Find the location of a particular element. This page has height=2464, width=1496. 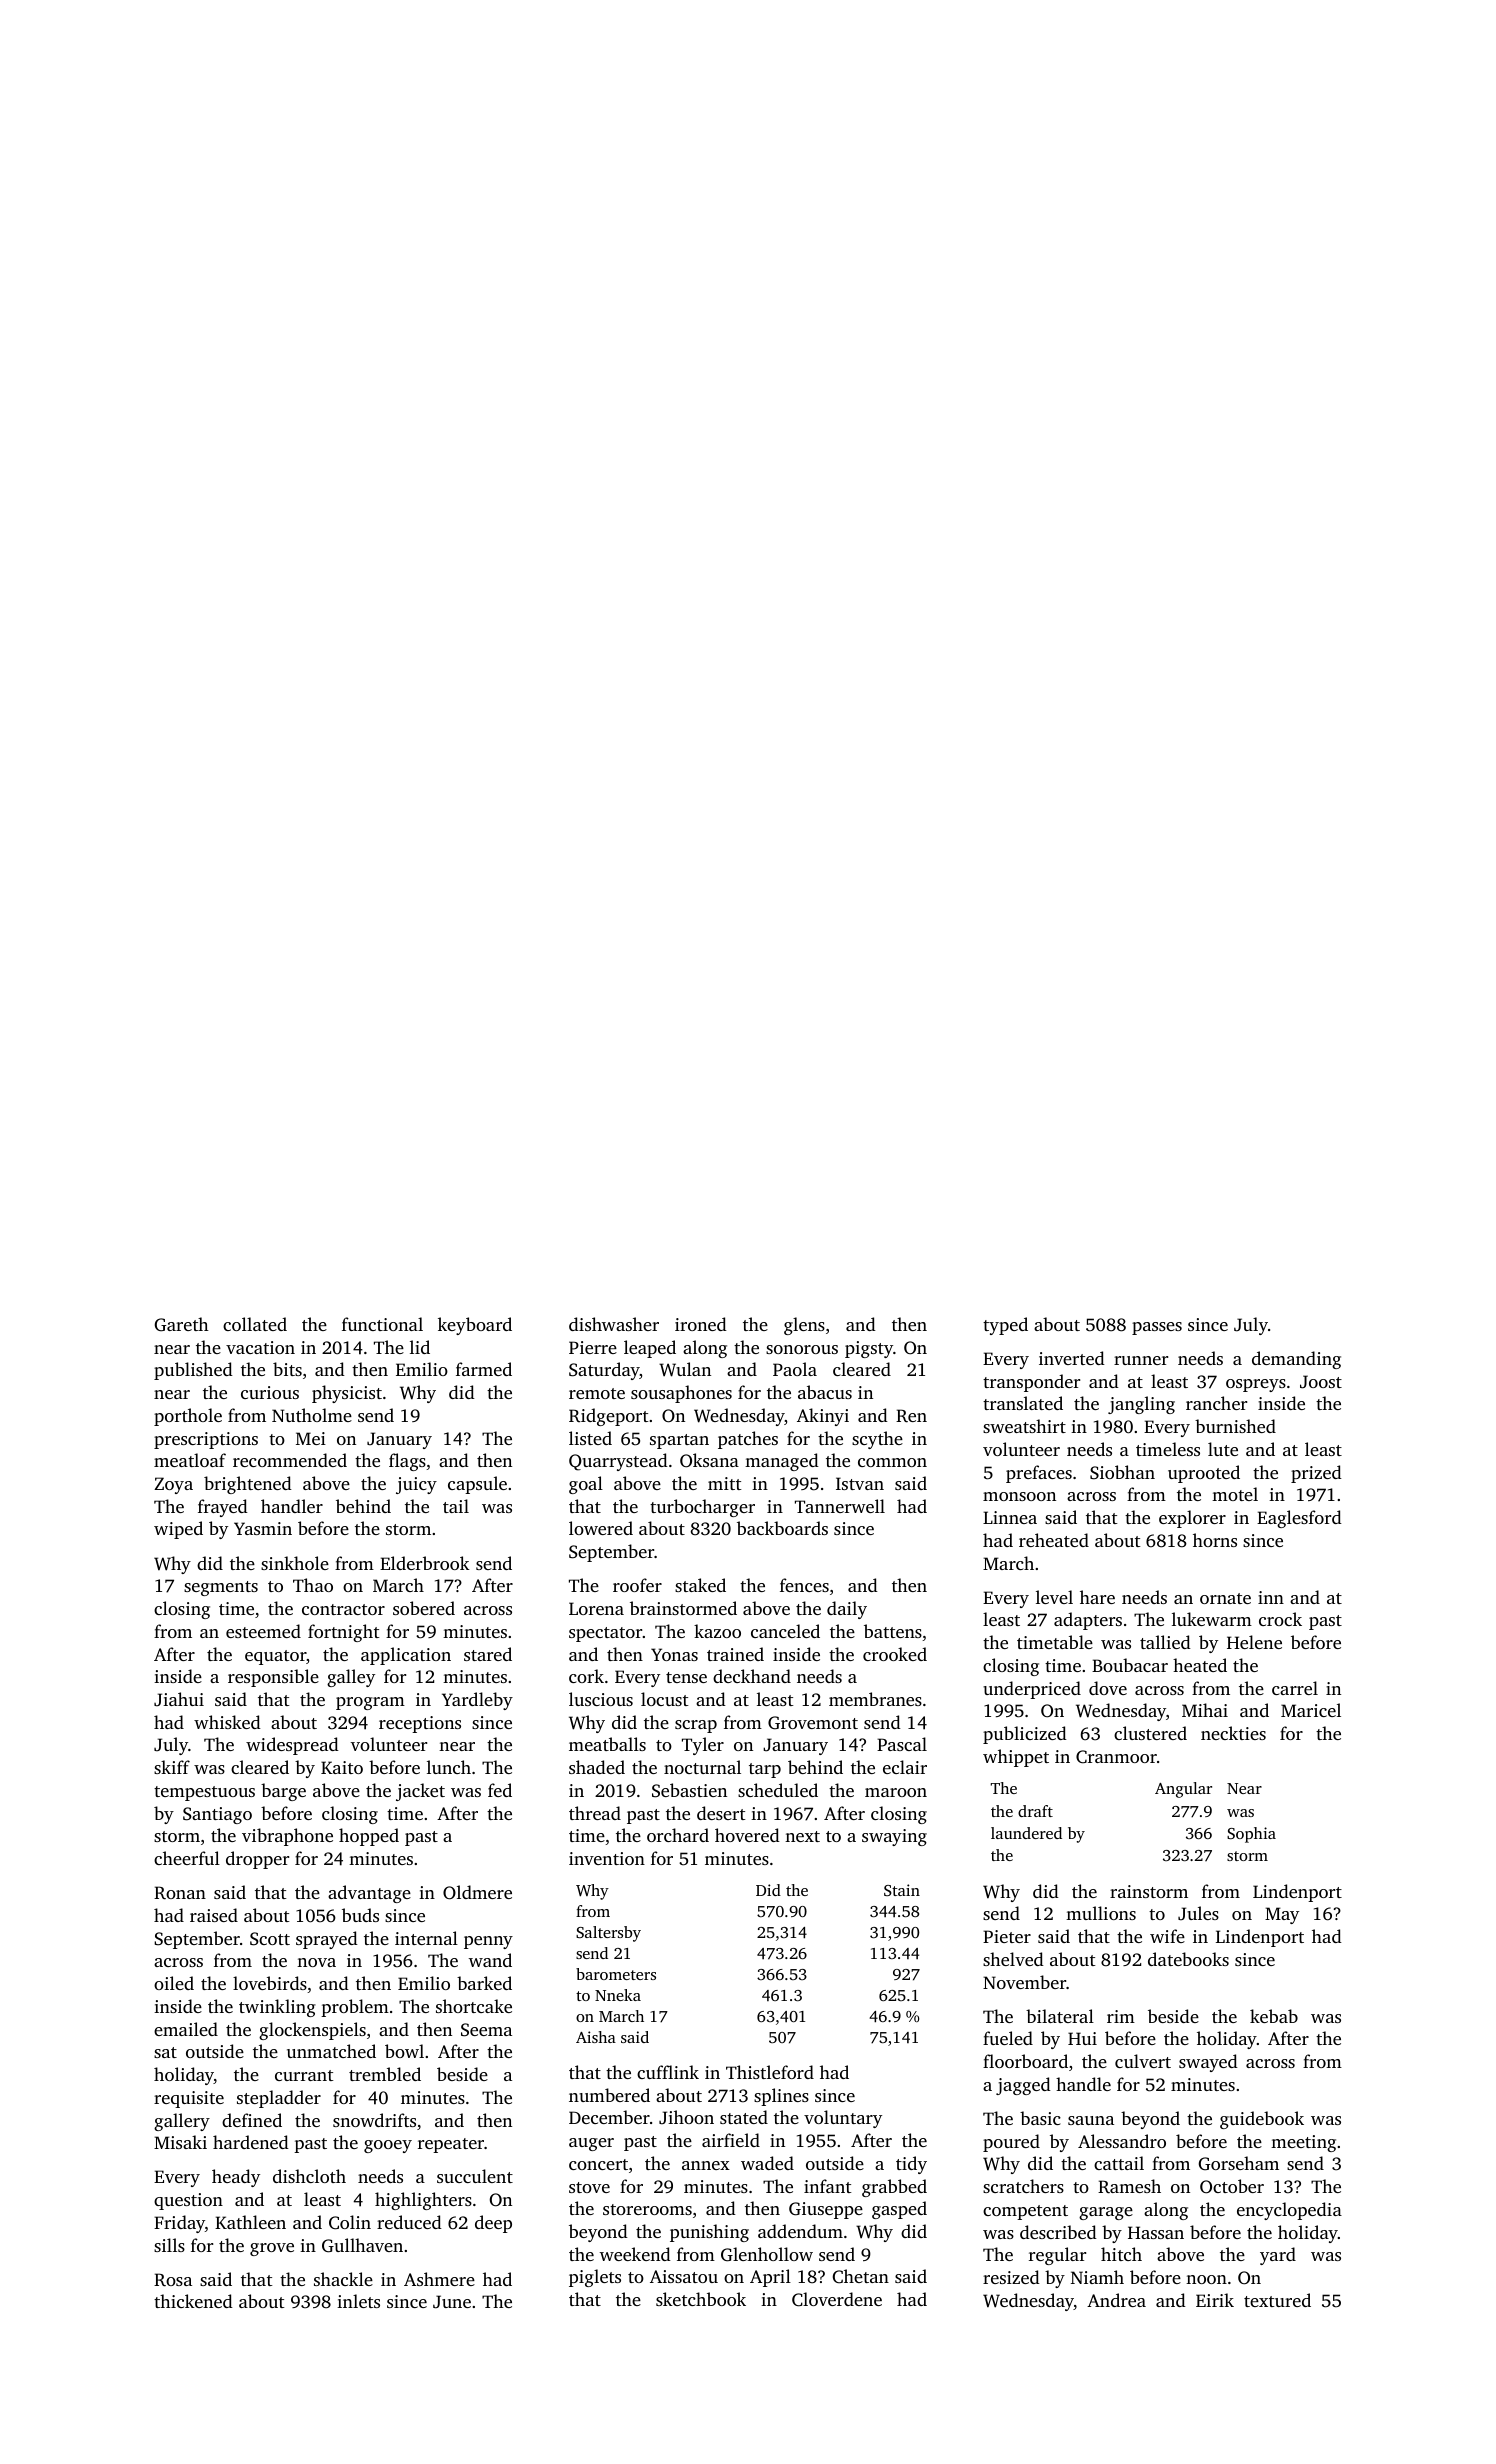

Kaito is located at coordinates (342, 1767).
